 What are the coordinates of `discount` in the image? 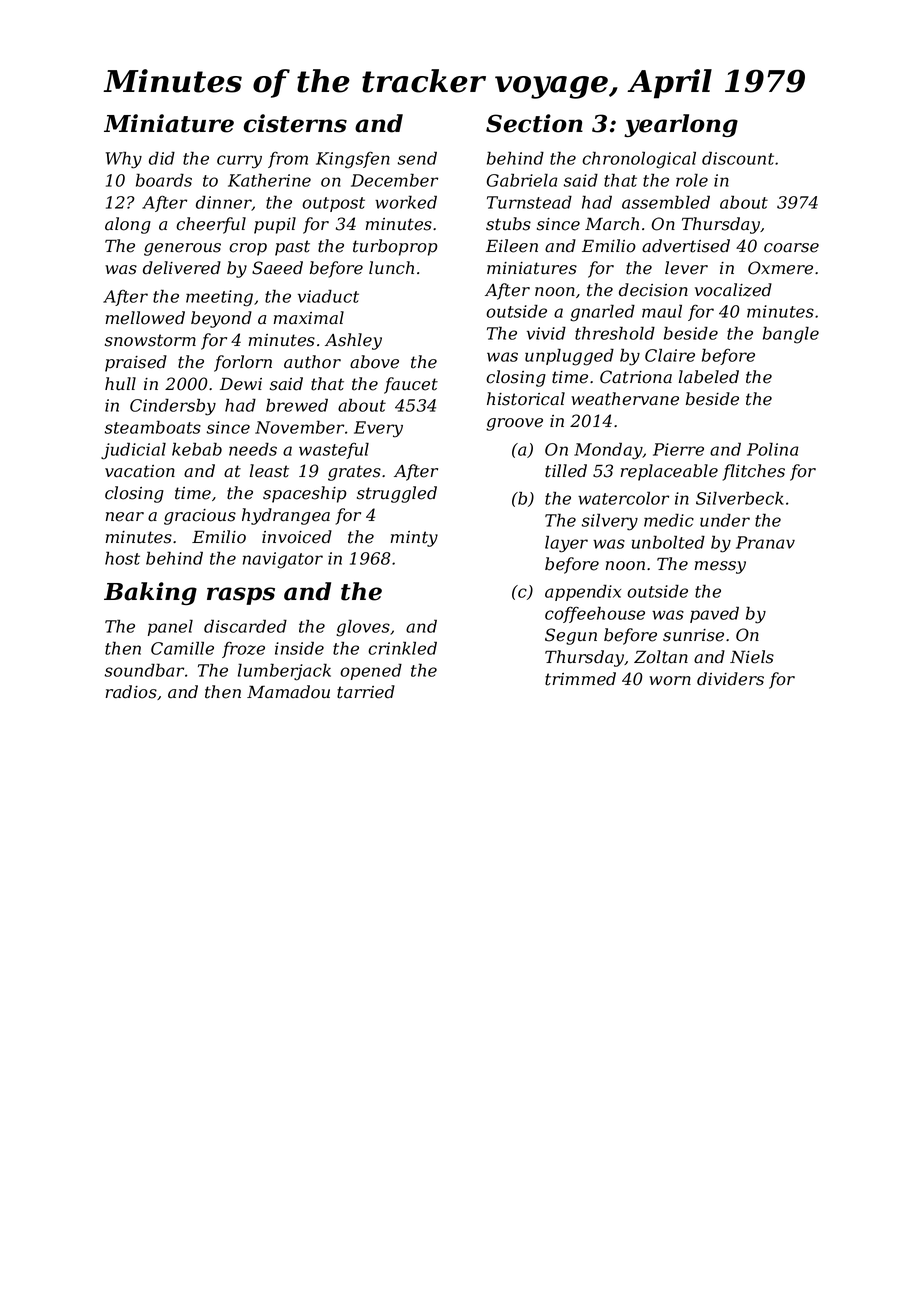 It's located at (738, 158).
